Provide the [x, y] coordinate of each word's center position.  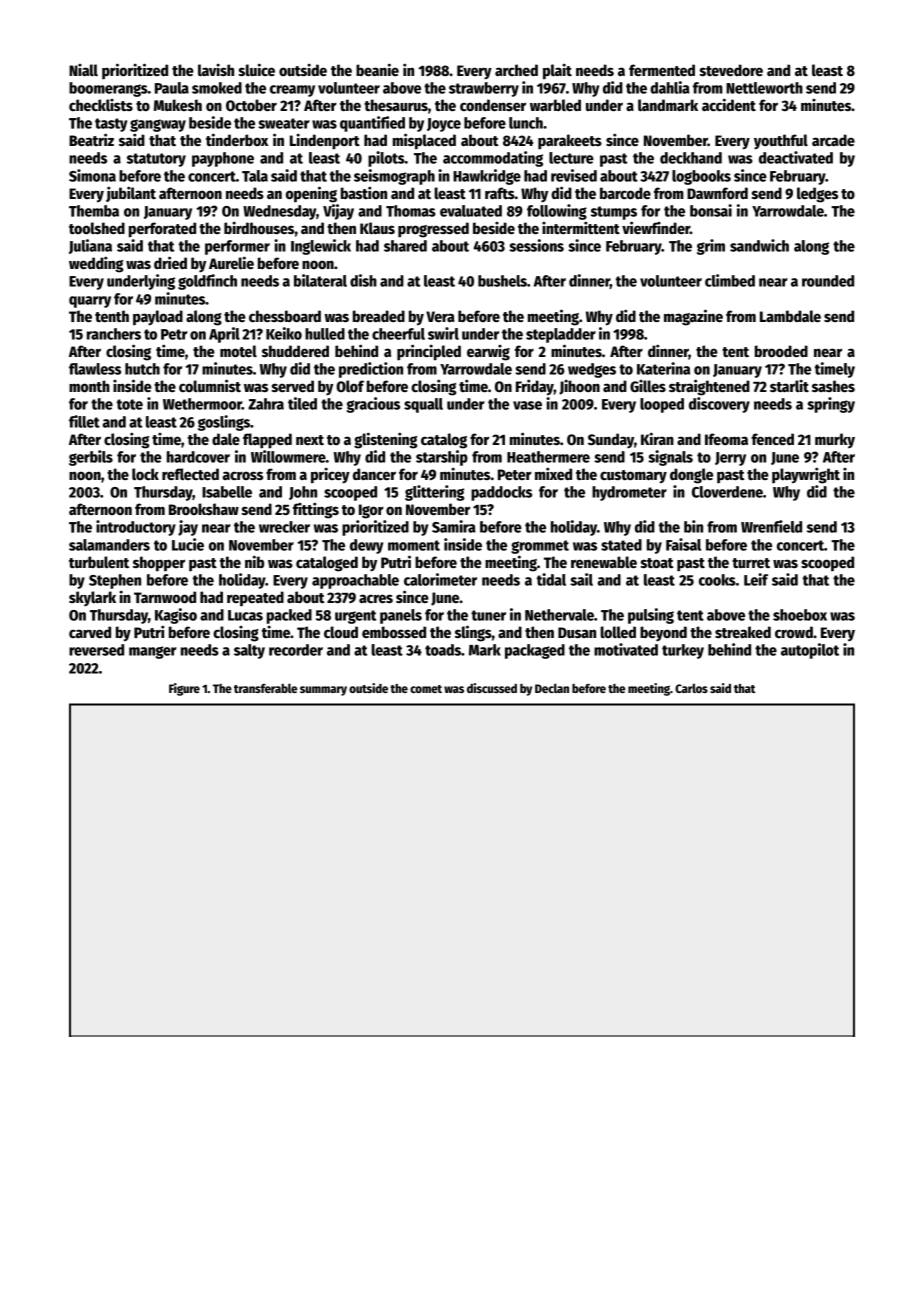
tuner [488, 615]
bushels [502, 281]
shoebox [800, 615]
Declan [552, 688]
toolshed [97, 228]
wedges [592, 370]
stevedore [731, 70]
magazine [693, 317]
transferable [265, 688]
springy [831, 405]
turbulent [99, 562]
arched [516, 70]
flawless [95, 369]
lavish [216, 70]
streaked [743, 632]
